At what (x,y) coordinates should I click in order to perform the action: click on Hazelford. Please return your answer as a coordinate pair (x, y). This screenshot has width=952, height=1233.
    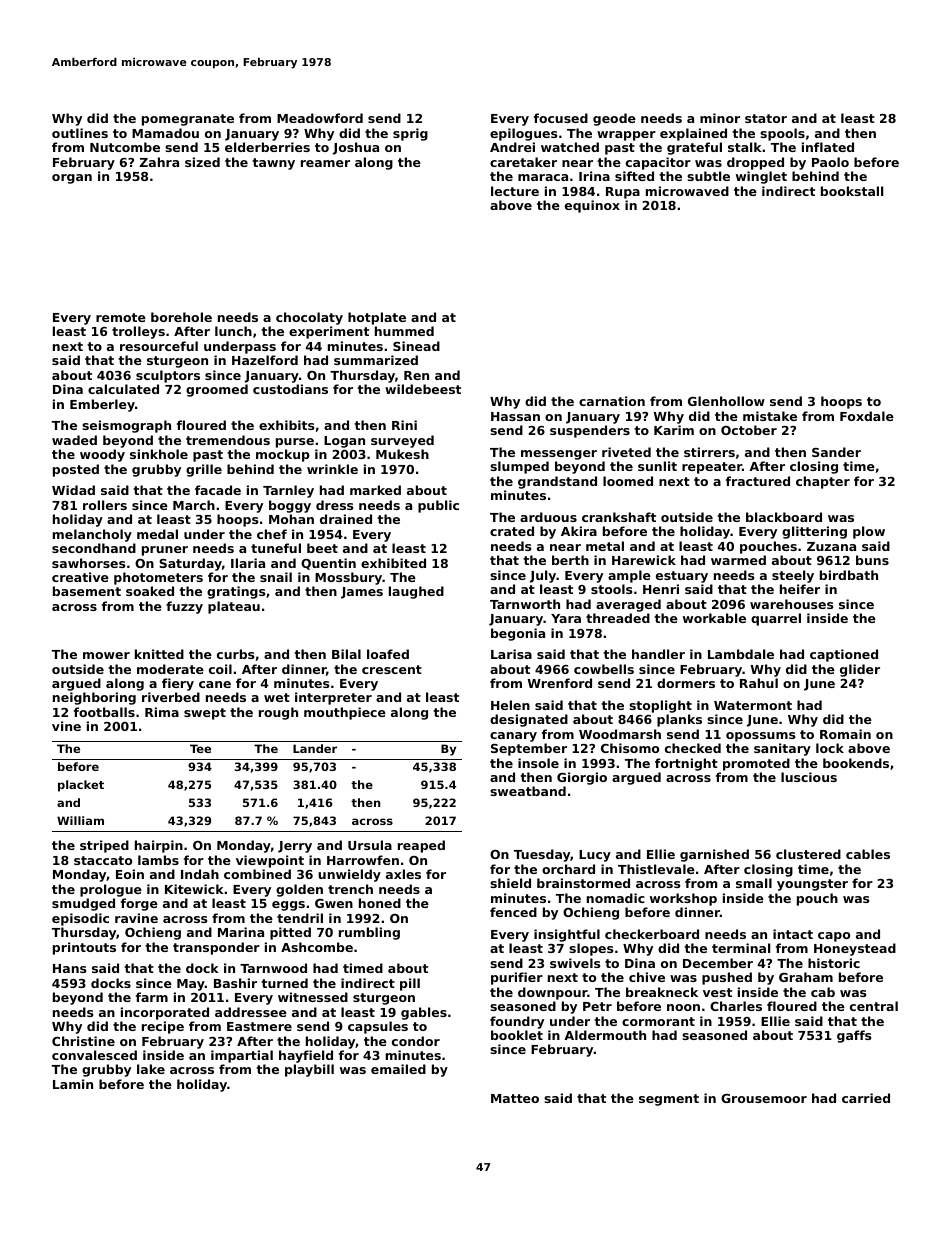
    Looking at the image, I should click on (265, 360).
